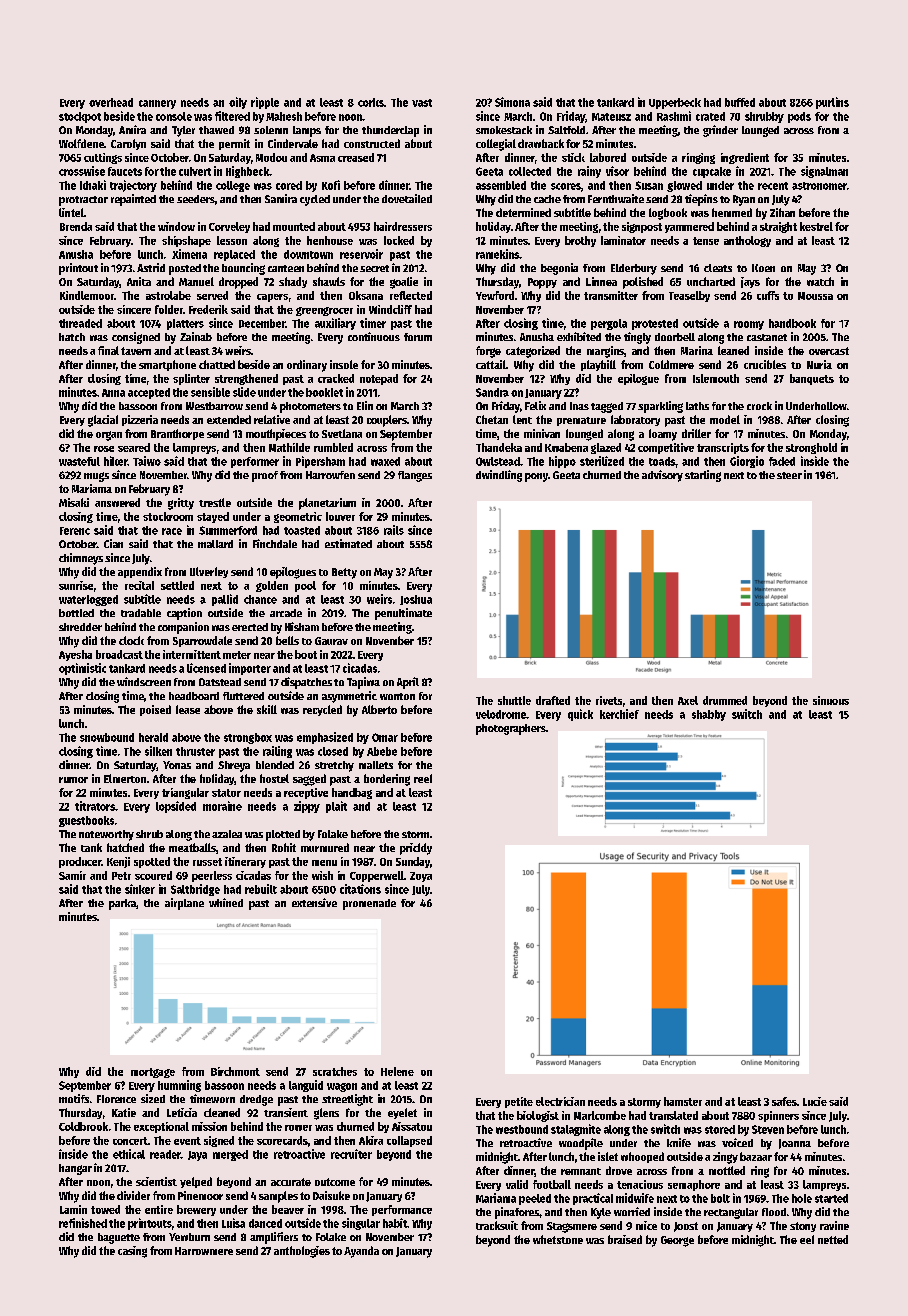 The height and width of the image is (1316, 908). Describe the element at coordinates (108, 350) in the image. I see `final` at that location.
